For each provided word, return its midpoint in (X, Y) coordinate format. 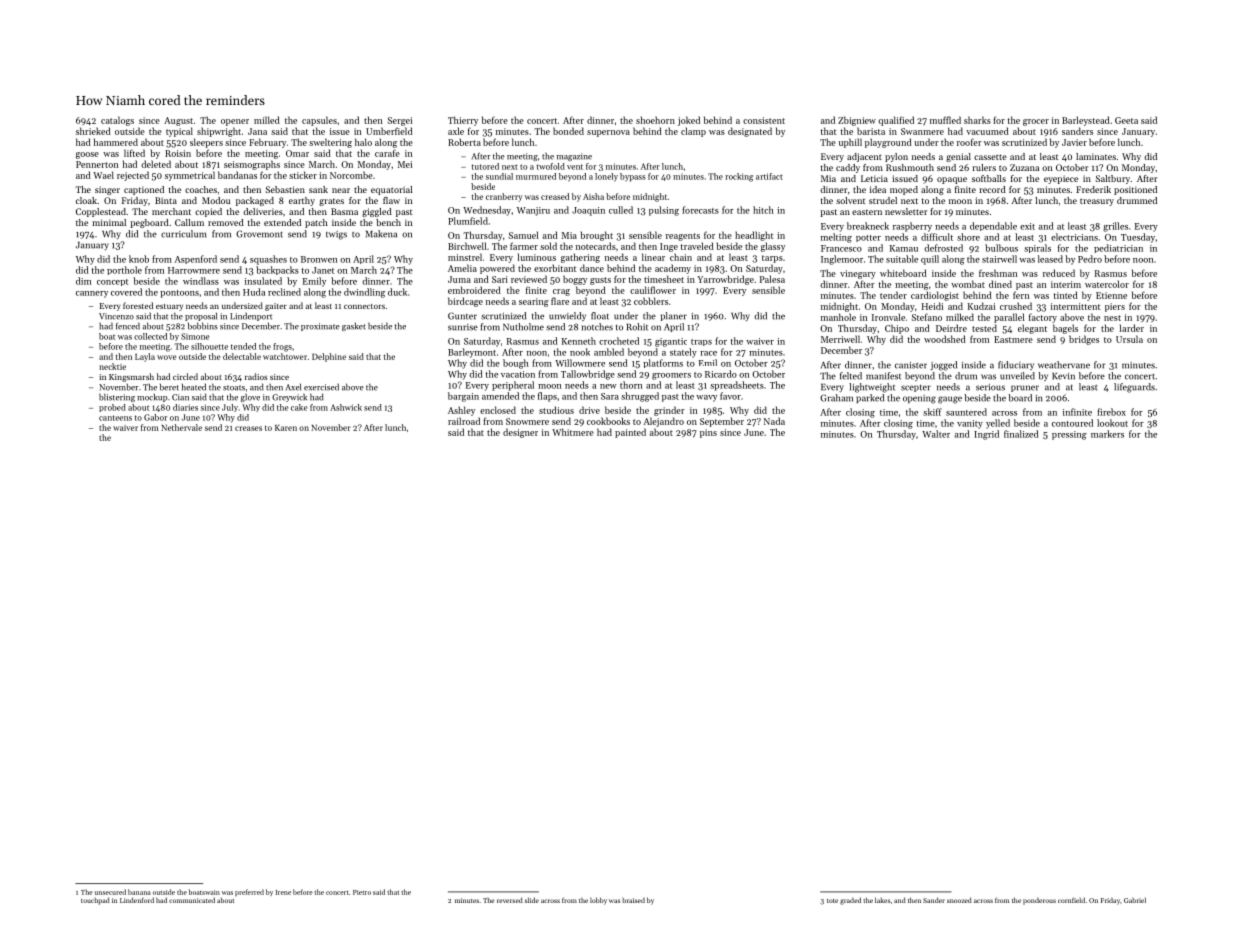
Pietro (362, 892)
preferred (249, 892)
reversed (510, 900)
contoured (1072, 423)
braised (633, 900)
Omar (297, 153)
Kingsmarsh (131, 377)
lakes (882, 900)
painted (630, 433)
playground (888, 143)
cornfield (1071, 900)
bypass (633, 177)
